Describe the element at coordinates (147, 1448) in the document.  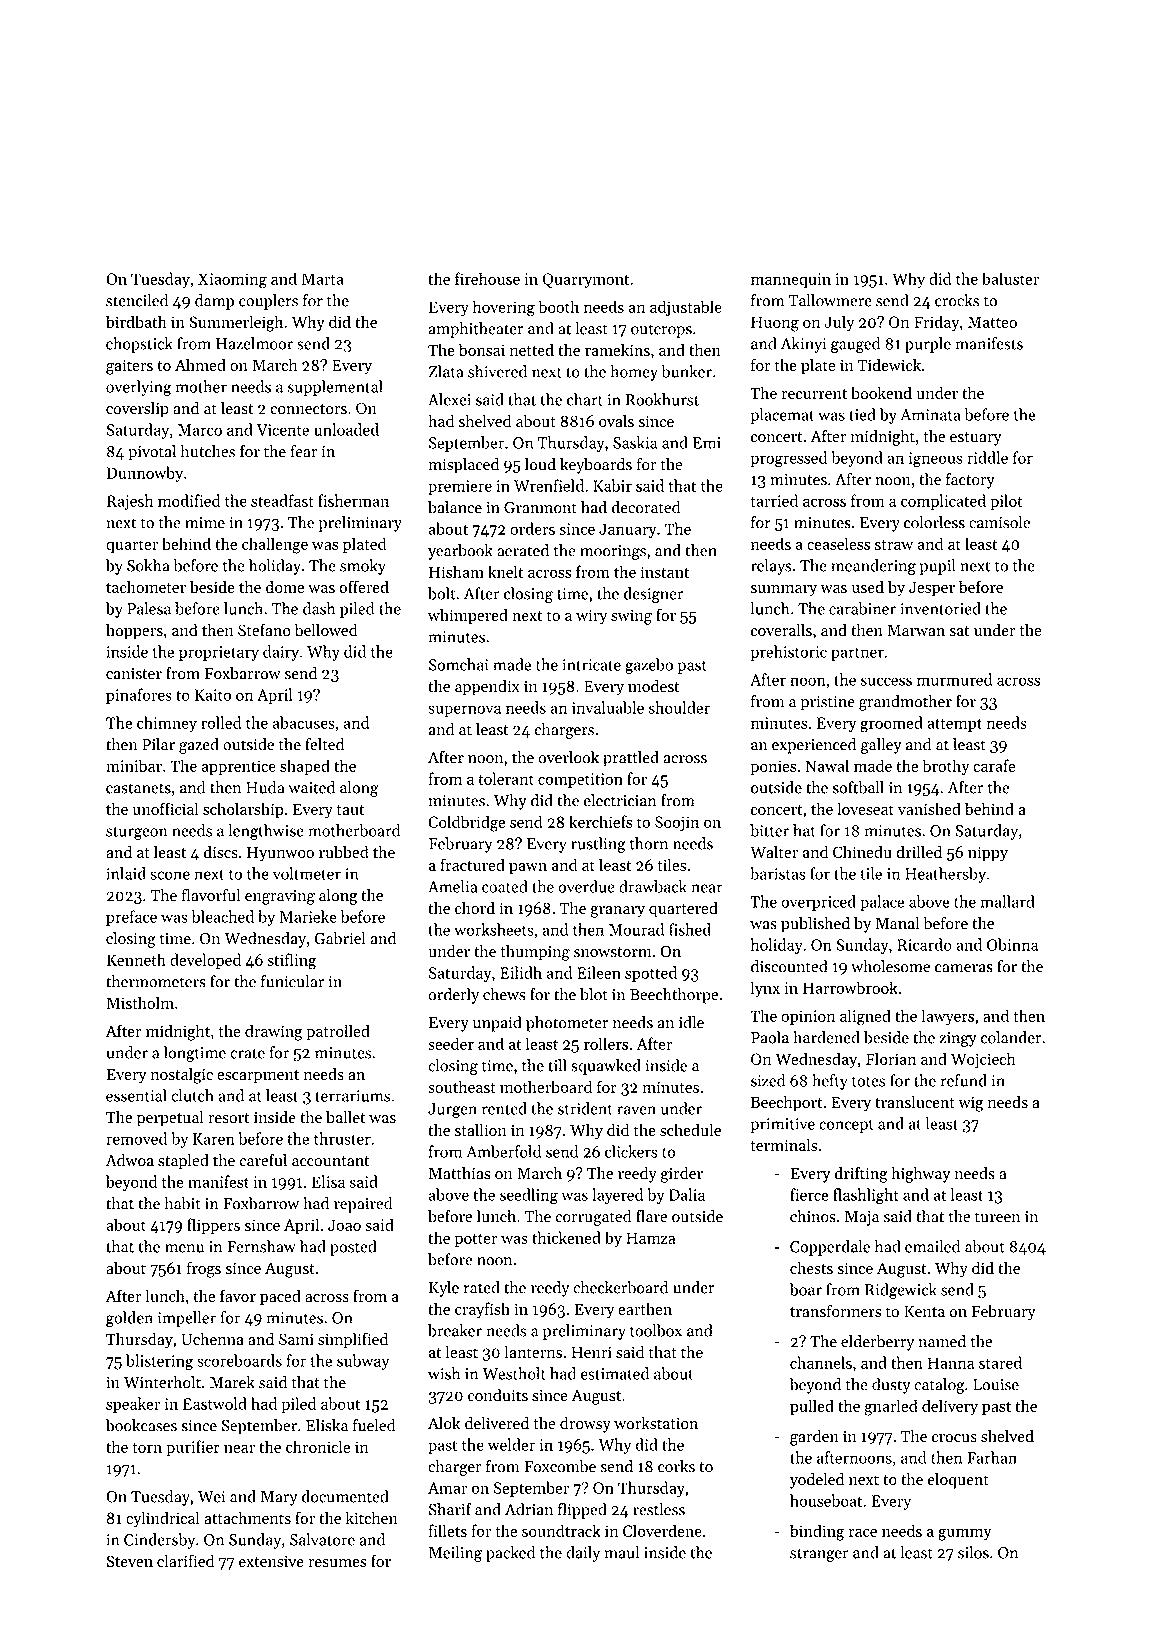
I see `torn` at that location.
